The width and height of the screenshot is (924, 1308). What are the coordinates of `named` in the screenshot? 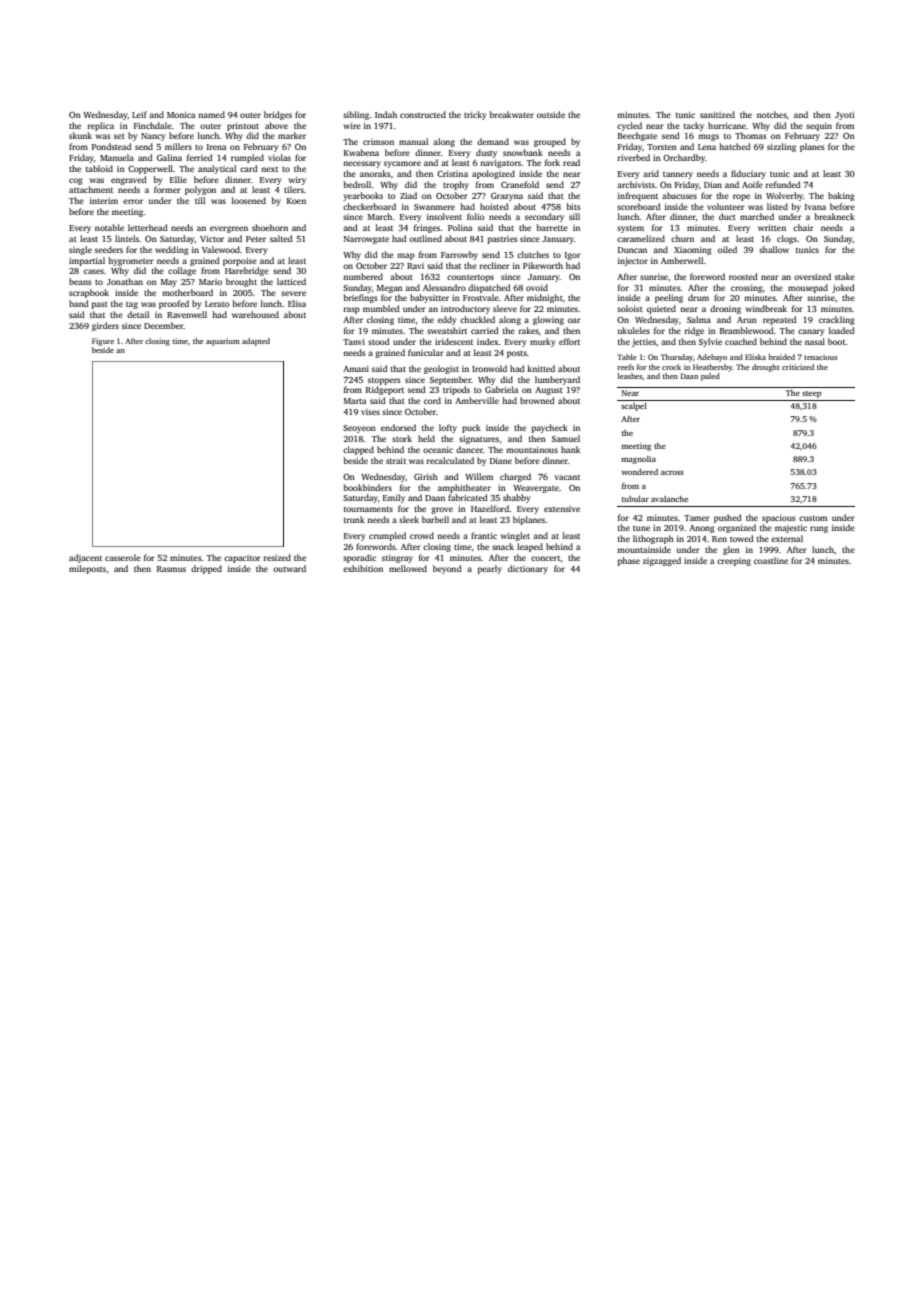 It's located at (211, 114).
